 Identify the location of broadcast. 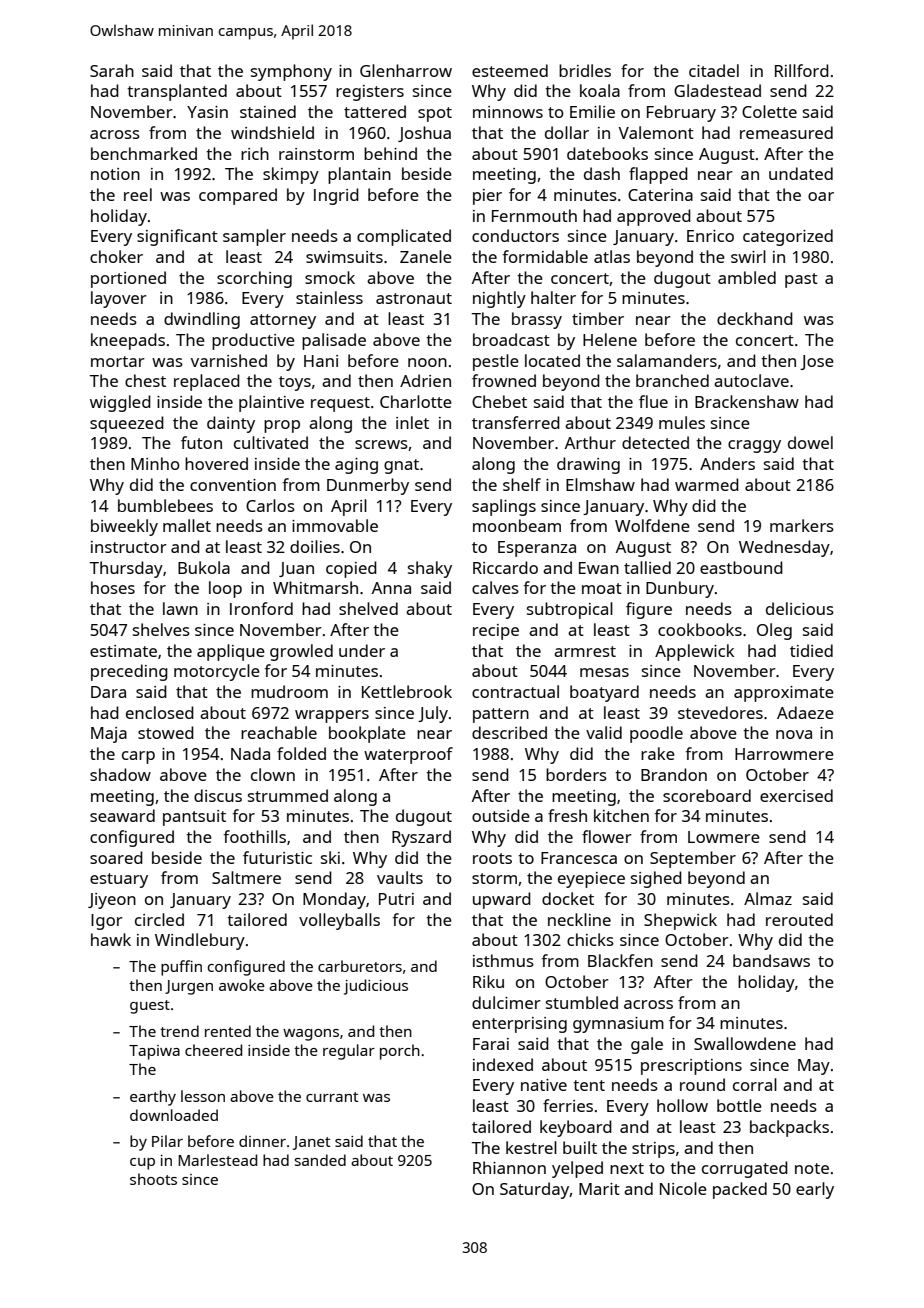
(511, 339).
